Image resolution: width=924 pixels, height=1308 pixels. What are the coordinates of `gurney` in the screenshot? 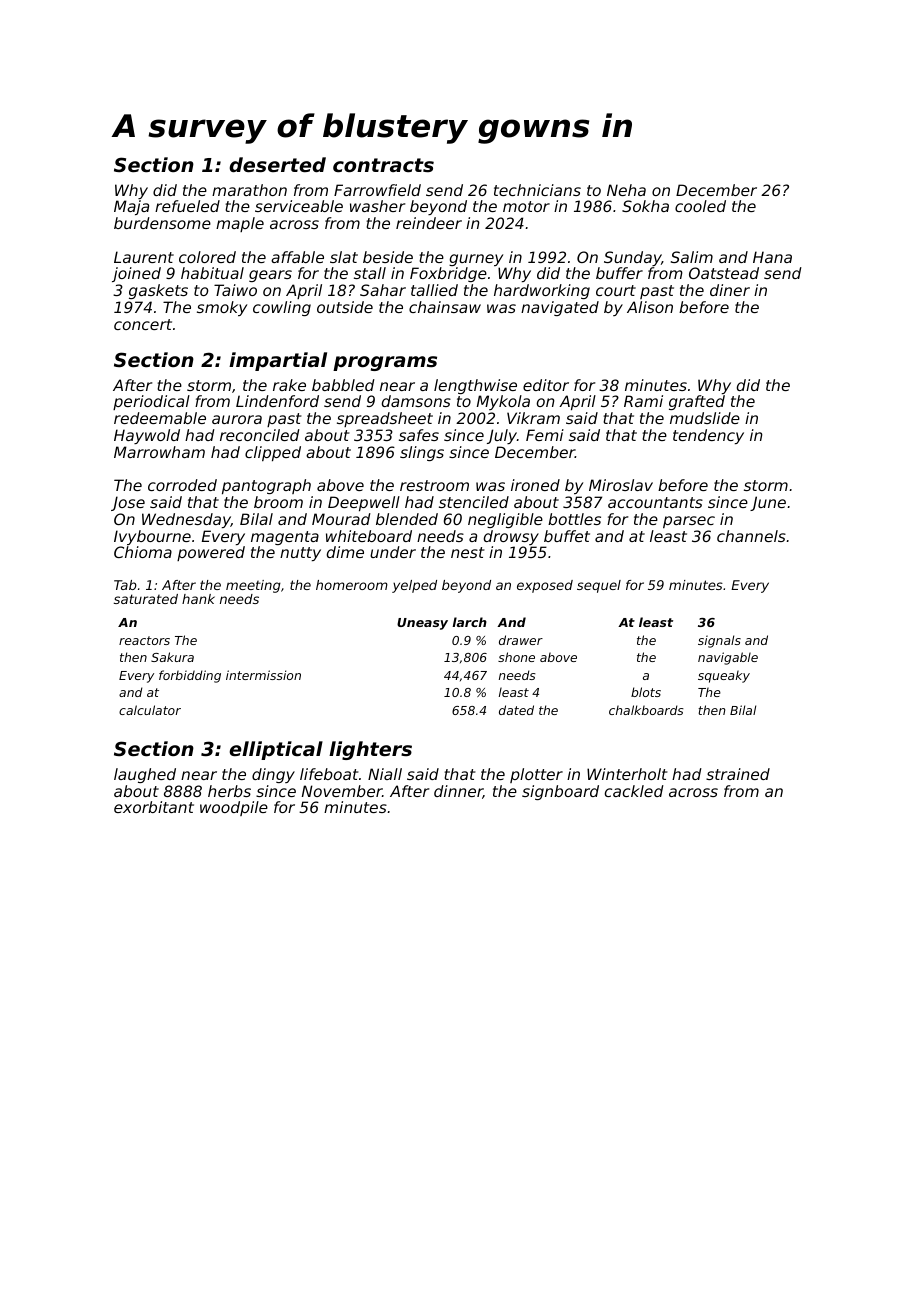 It's located at (476, 260).
